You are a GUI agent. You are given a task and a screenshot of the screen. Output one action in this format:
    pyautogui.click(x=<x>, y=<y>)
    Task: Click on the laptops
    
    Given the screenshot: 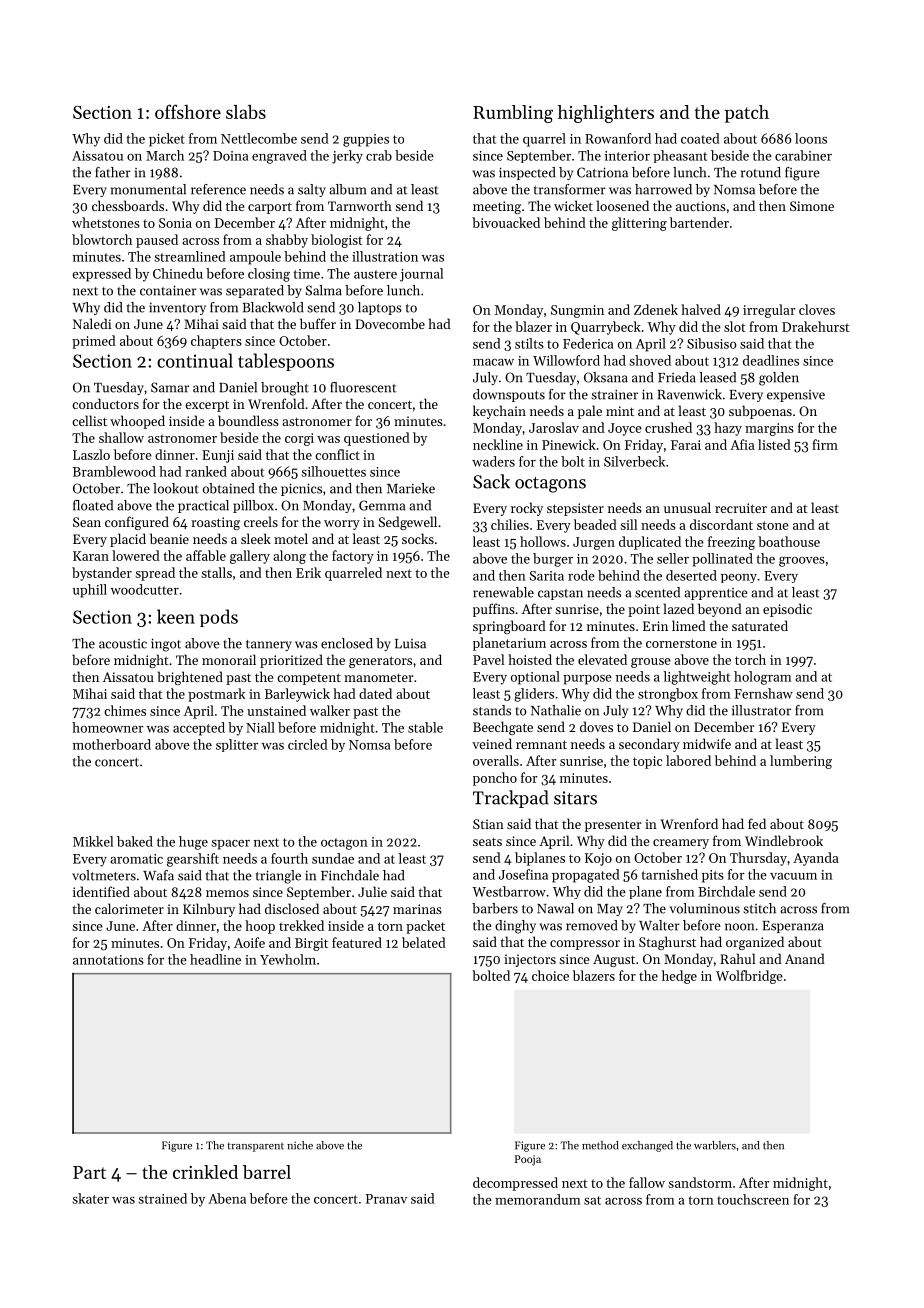 What is the action you would take?
    pyautogui.click(x=380, y=308)
